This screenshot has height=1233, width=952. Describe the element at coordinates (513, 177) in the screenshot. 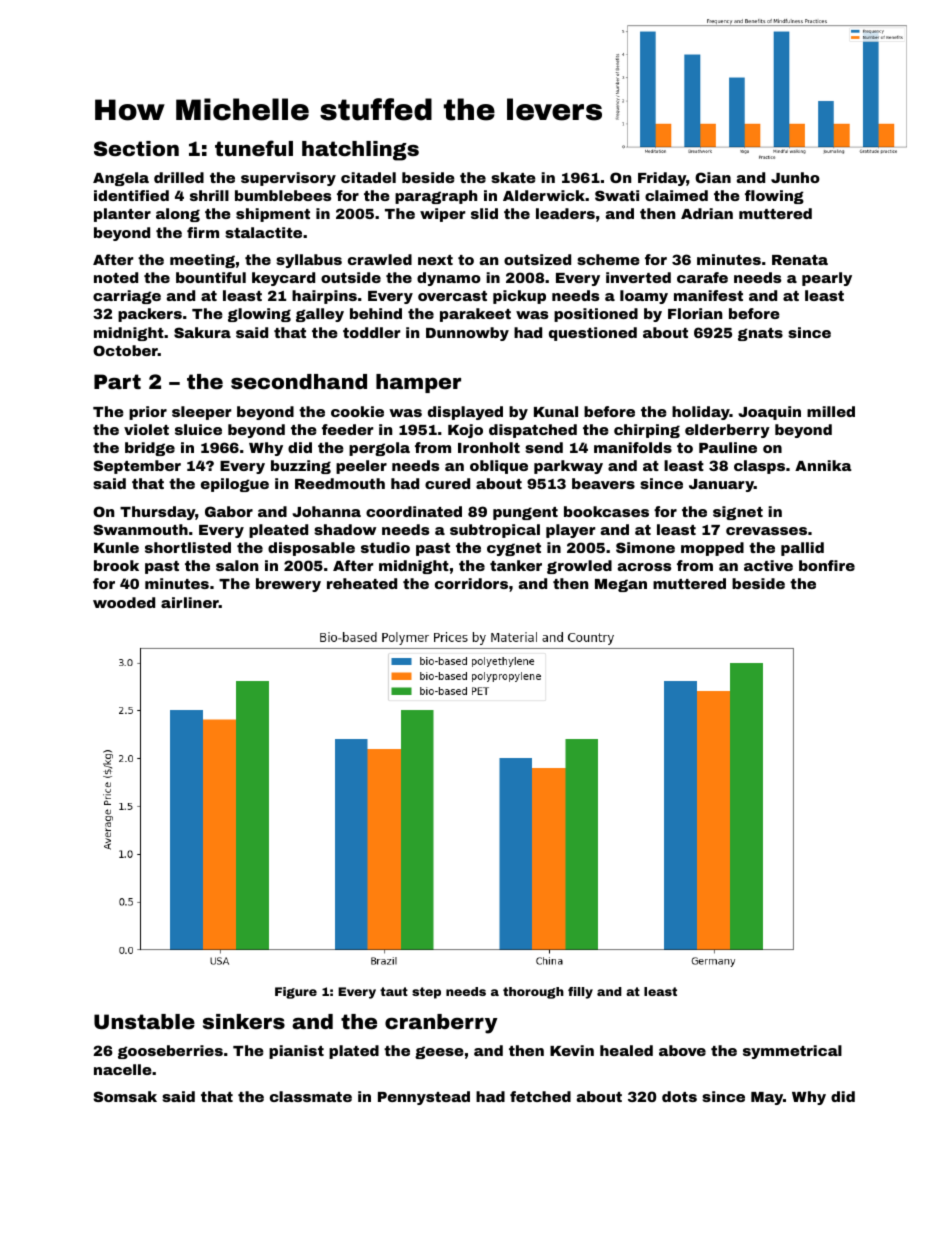

I see `skate` at that location.
